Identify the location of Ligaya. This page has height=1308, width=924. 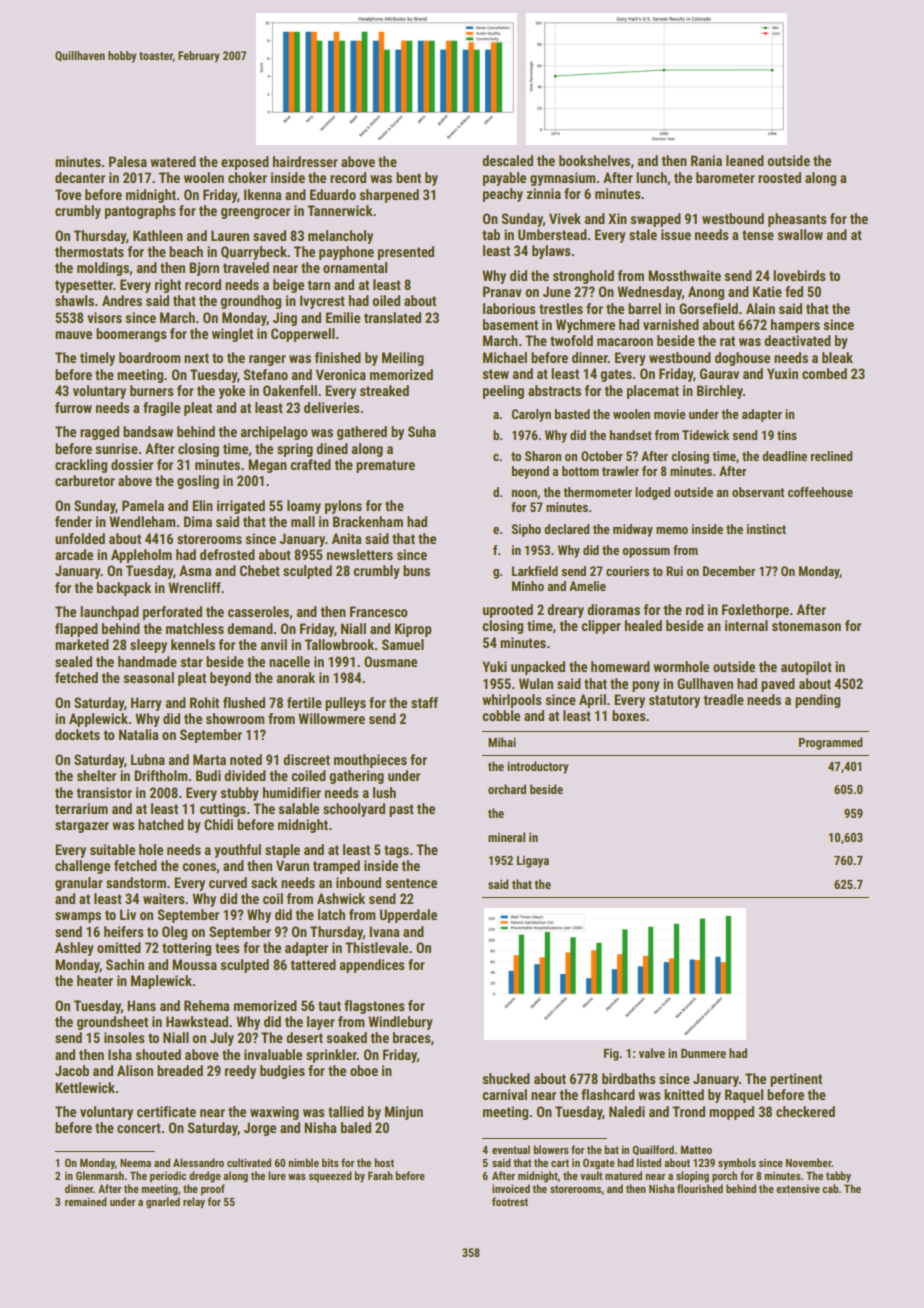
(533, 861).
